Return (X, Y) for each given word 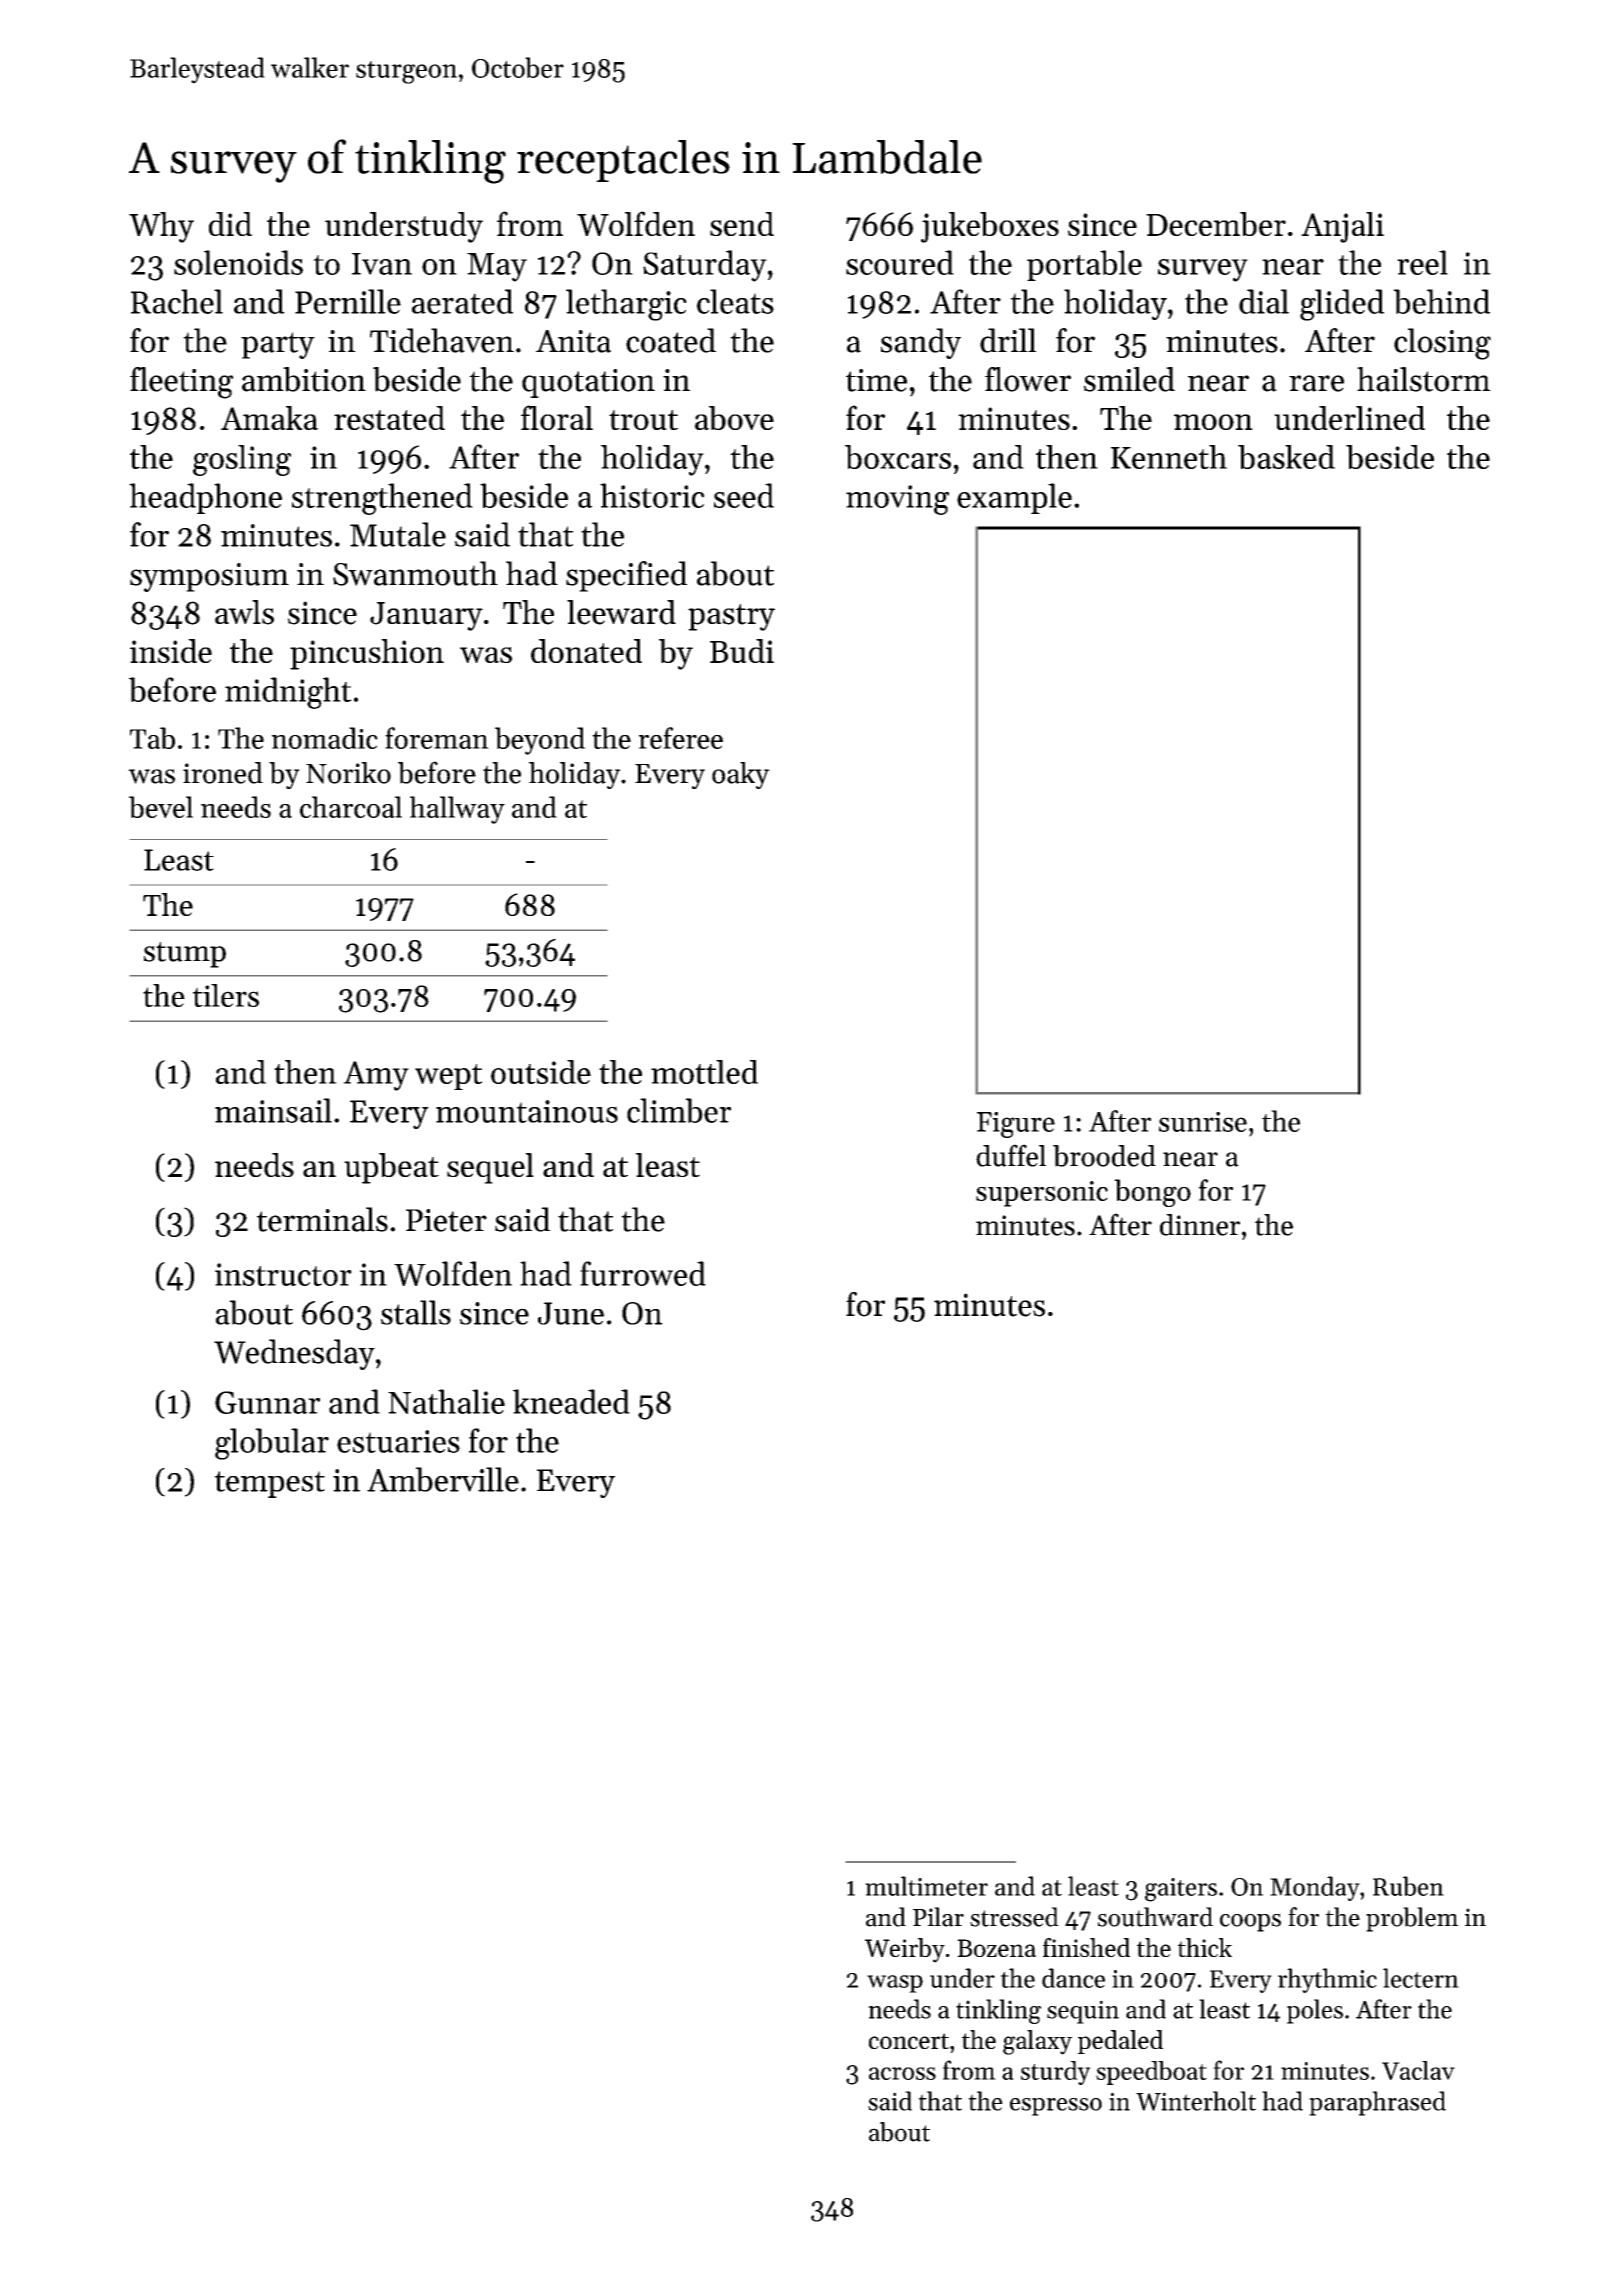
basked (1286, 457)
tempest (270, 1484)
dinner (1200, 1225)
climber (679, 1110)
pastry (731, 617)
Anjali (1342, 227)
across (902, 2073)
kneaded (571, 1401)
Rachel (177, 301)
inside (171, 651)
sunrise (1203, 1122)
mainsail (273, 1110)
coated (671, 340)
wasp (895, 1984)
